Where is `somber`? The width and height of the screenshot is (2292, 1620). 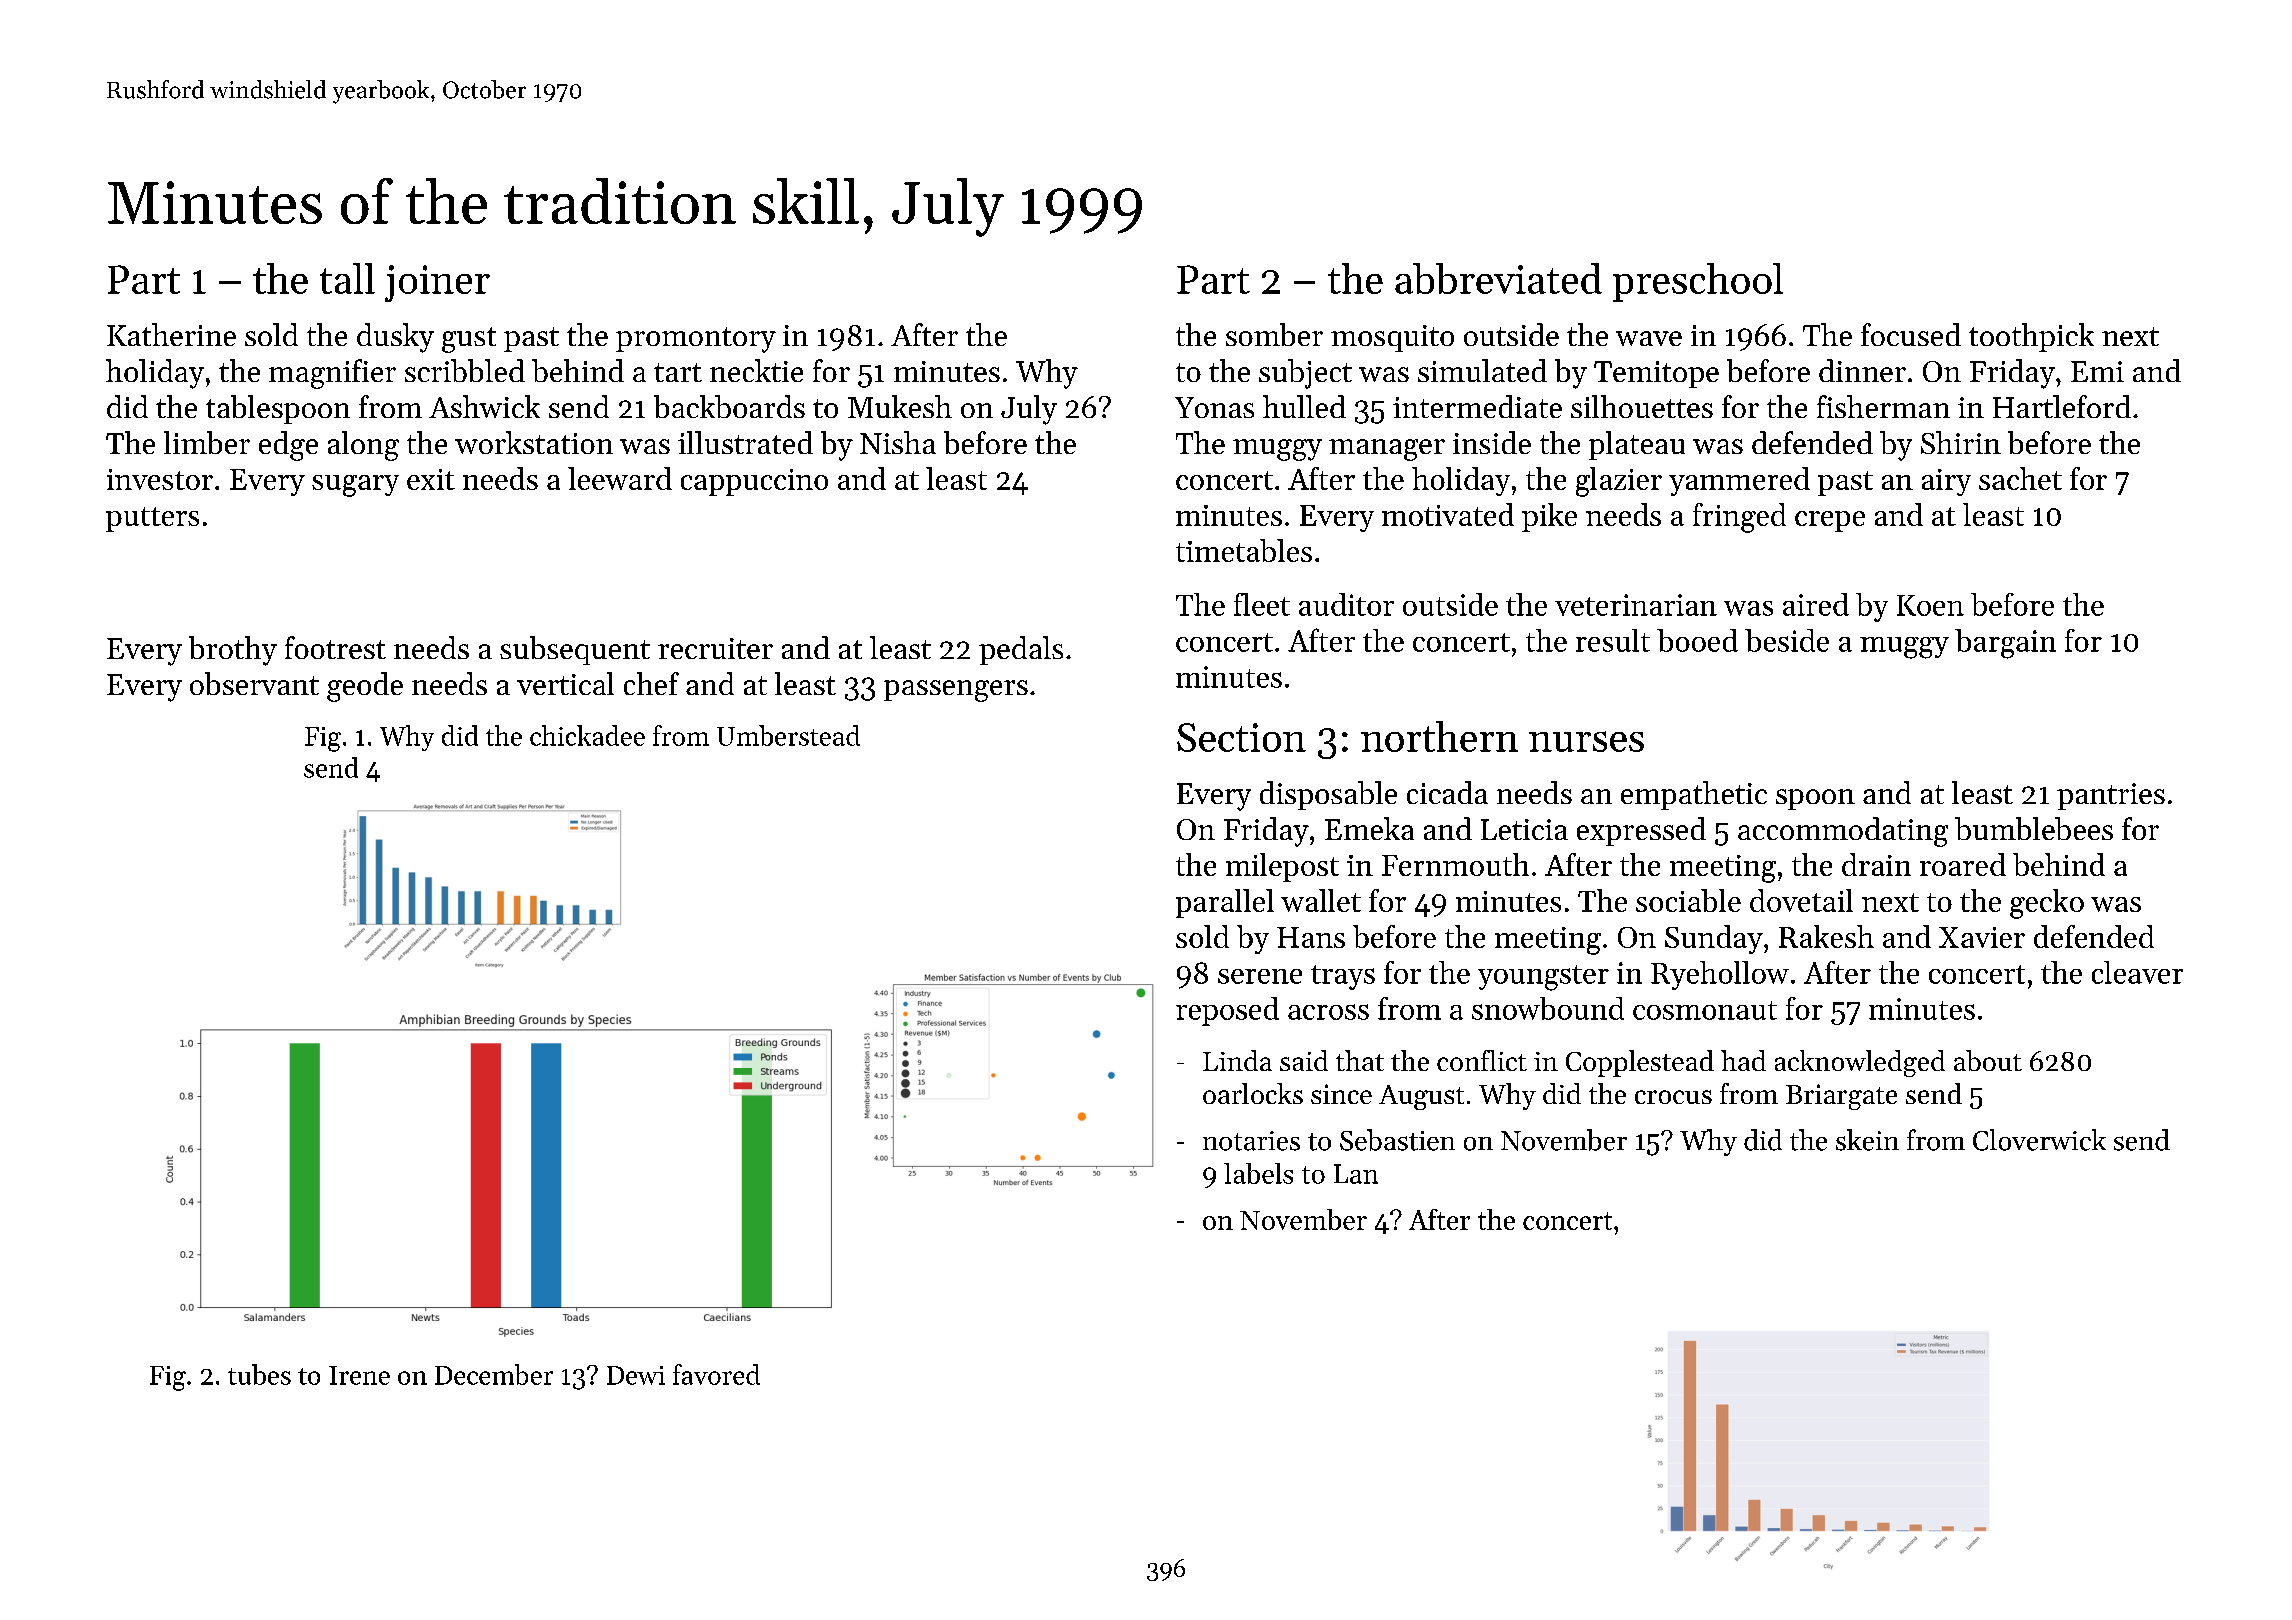
somber is located at coordinates (1274, 334).
